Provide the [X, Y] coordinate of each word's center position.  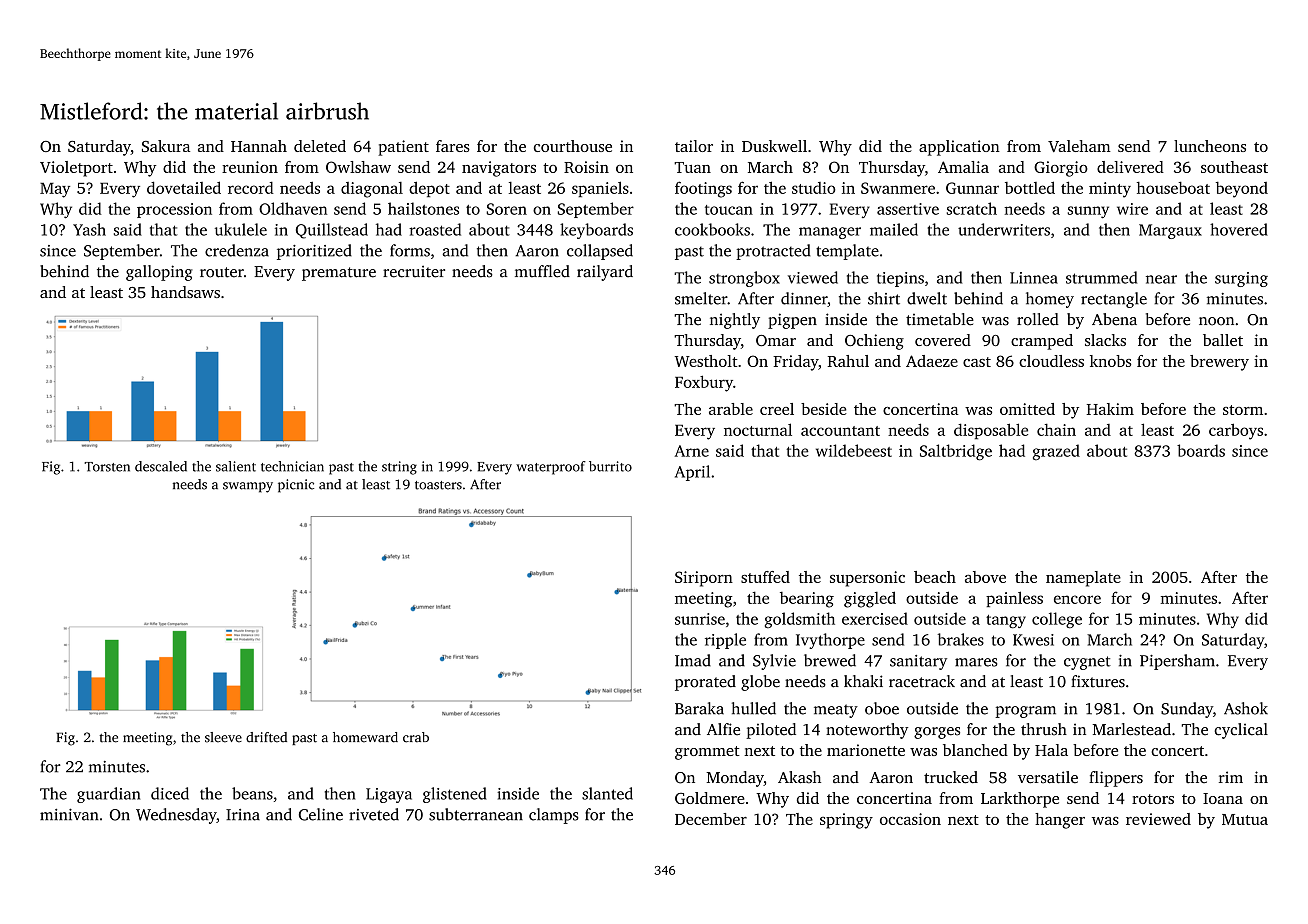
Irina [243, 815]
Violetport [76, 169]
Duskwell [774, 146]
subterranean [476, 814]
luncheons [1210, 146]
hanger [1060, 821]
